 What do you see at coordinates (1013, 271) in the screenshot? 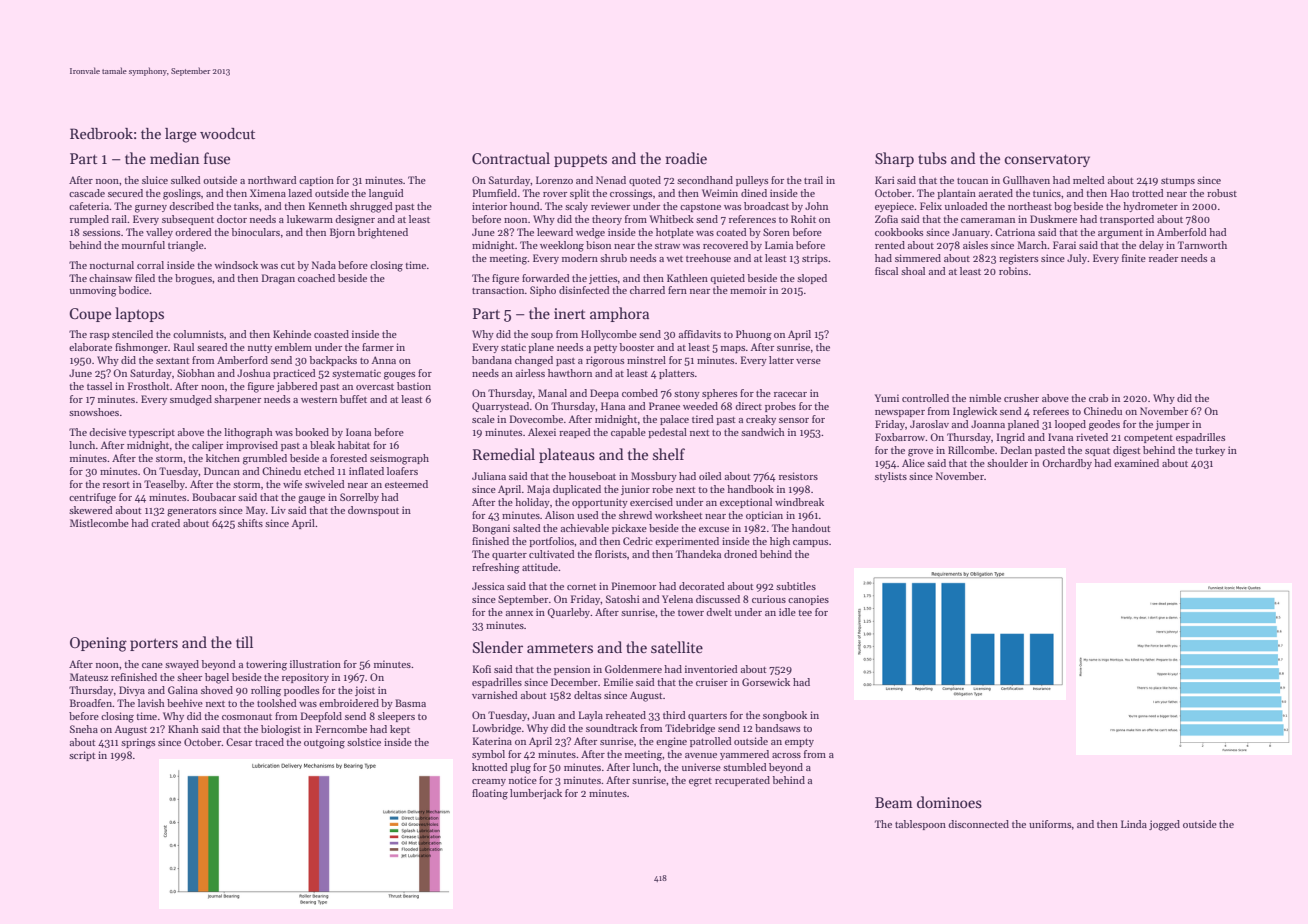
I see `robins` at bounding box center [1013, 271].
